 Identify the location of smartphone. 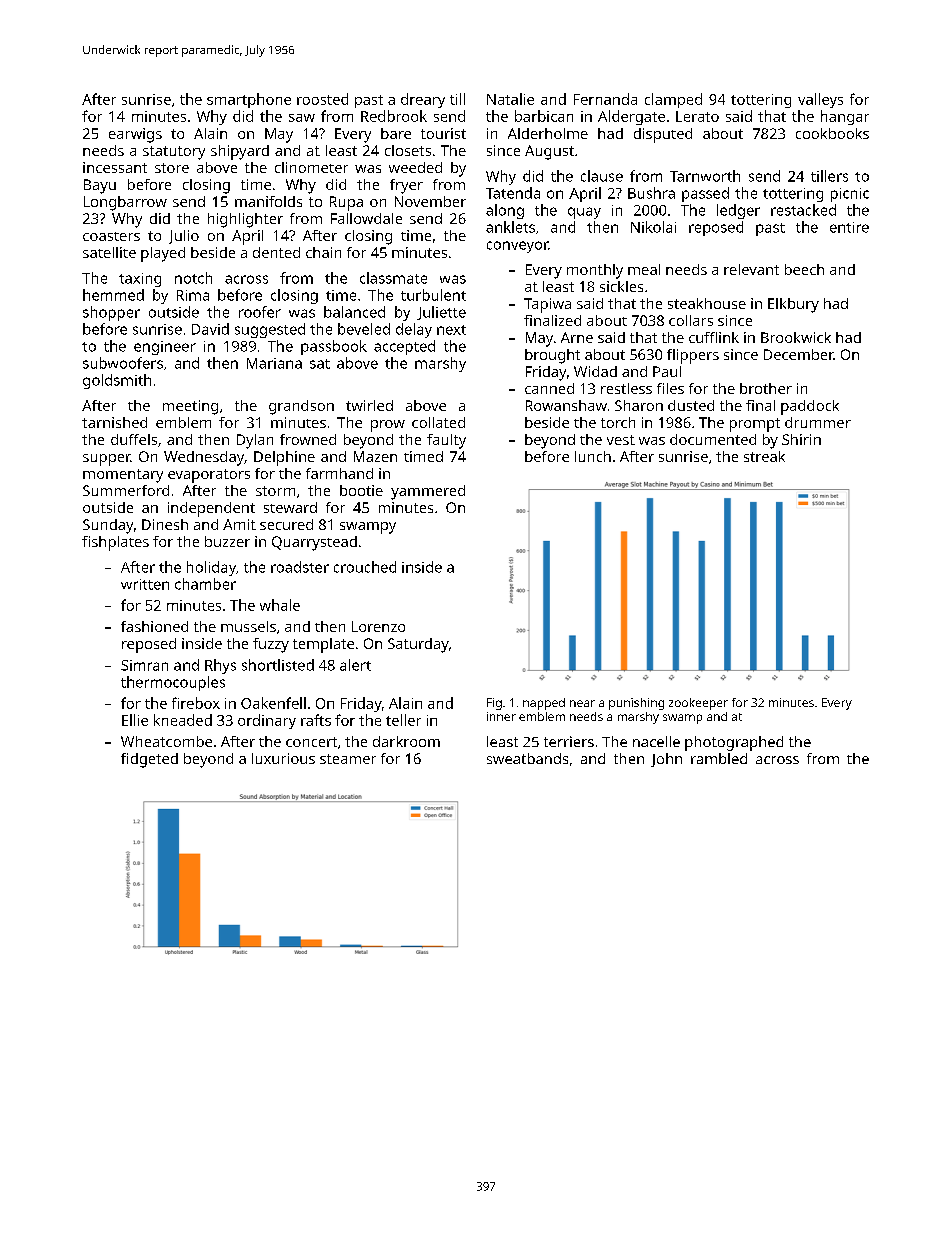
(249, 100).
